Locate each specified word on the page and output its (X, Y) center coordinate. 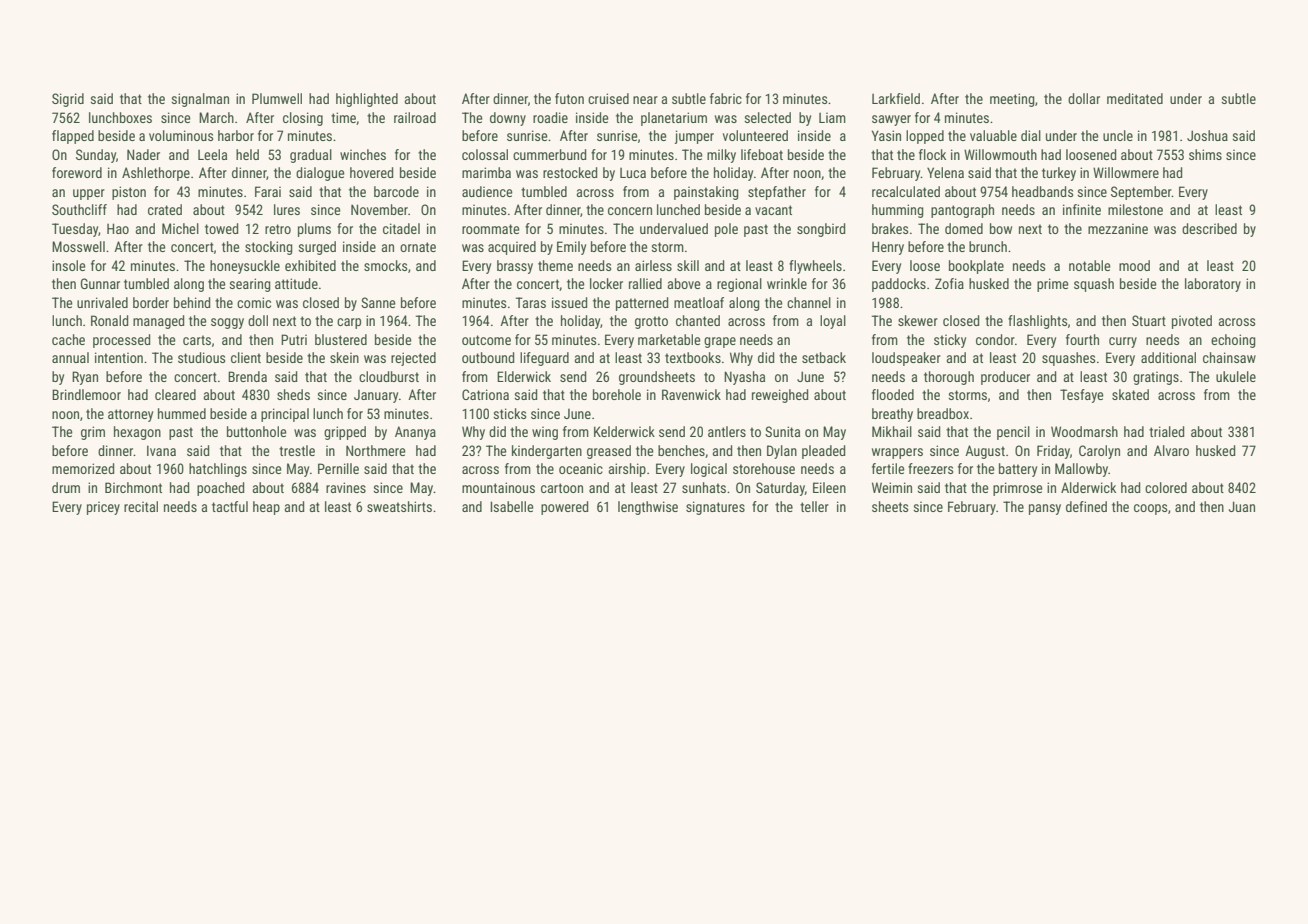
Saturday (780, 489)
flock (932, 154)
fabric (726, 98)
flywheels (815, 267)
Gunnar (100, 283)
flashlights (1037, 322)
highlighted (367, 100)
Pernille (338, 468)
